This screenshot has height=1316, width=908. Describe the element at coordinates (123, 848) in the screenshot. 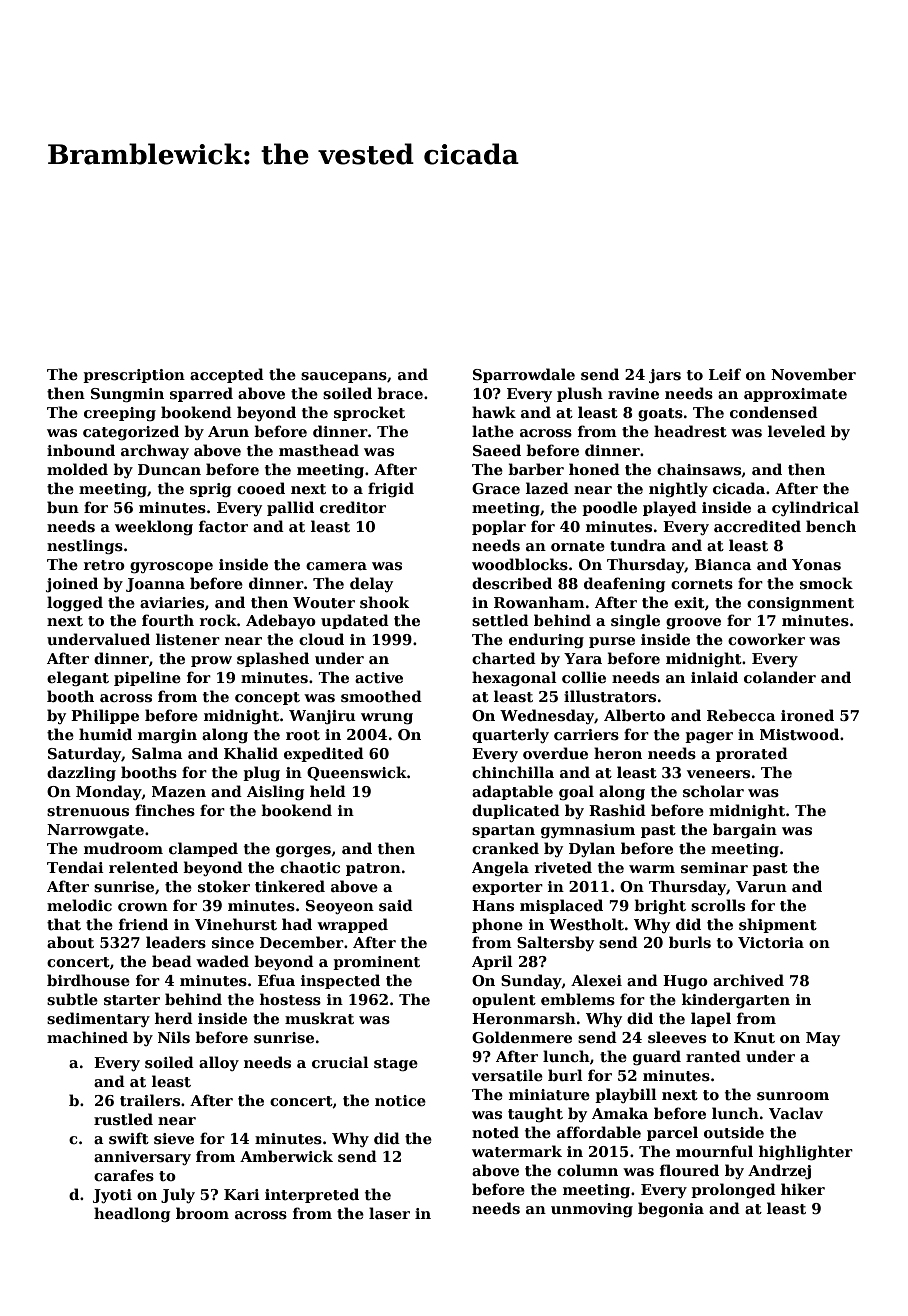

I see `mudroom` at that location.
